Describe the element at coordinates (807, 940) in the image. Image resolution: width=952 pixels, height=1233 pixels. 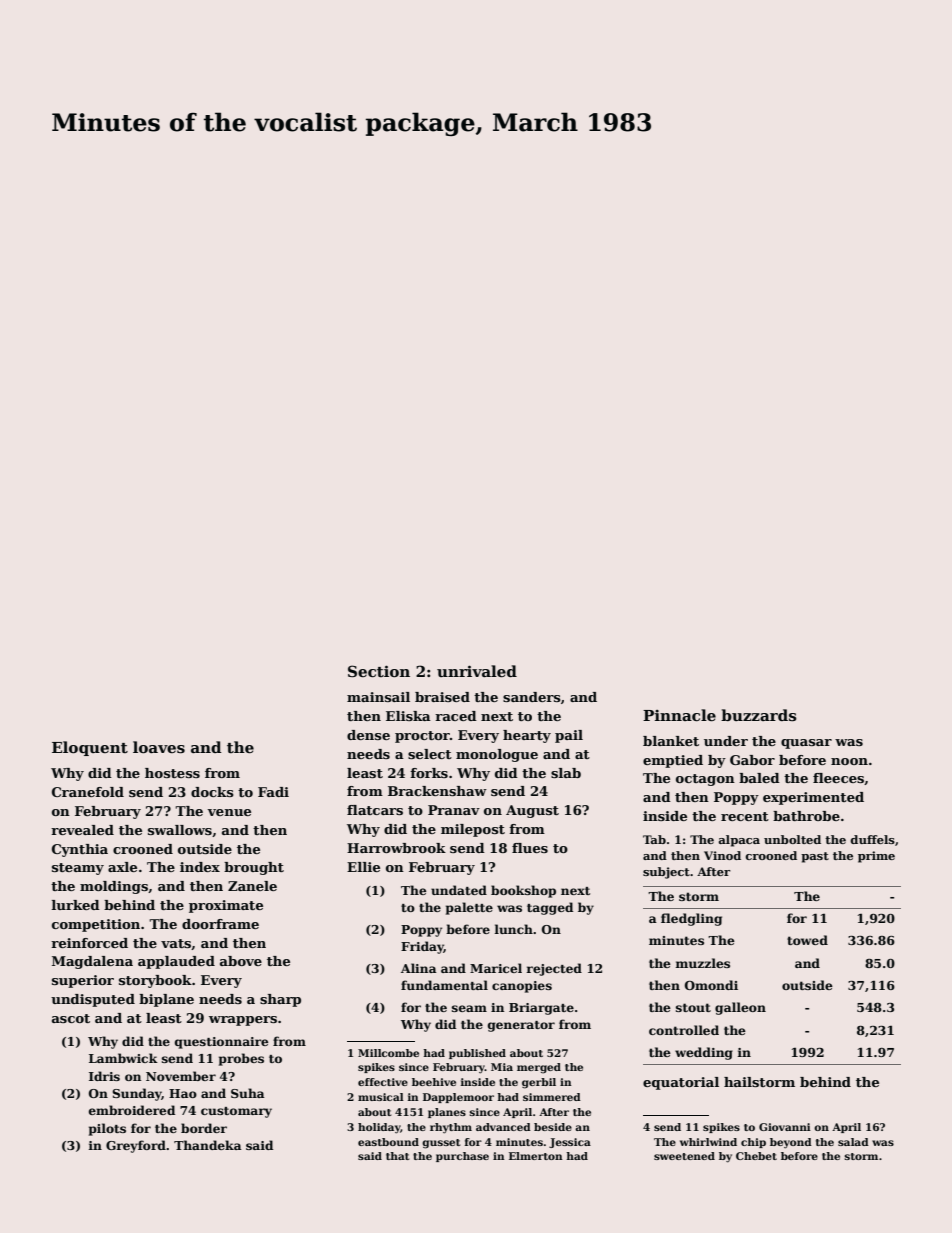
I see `towed` at that location.
